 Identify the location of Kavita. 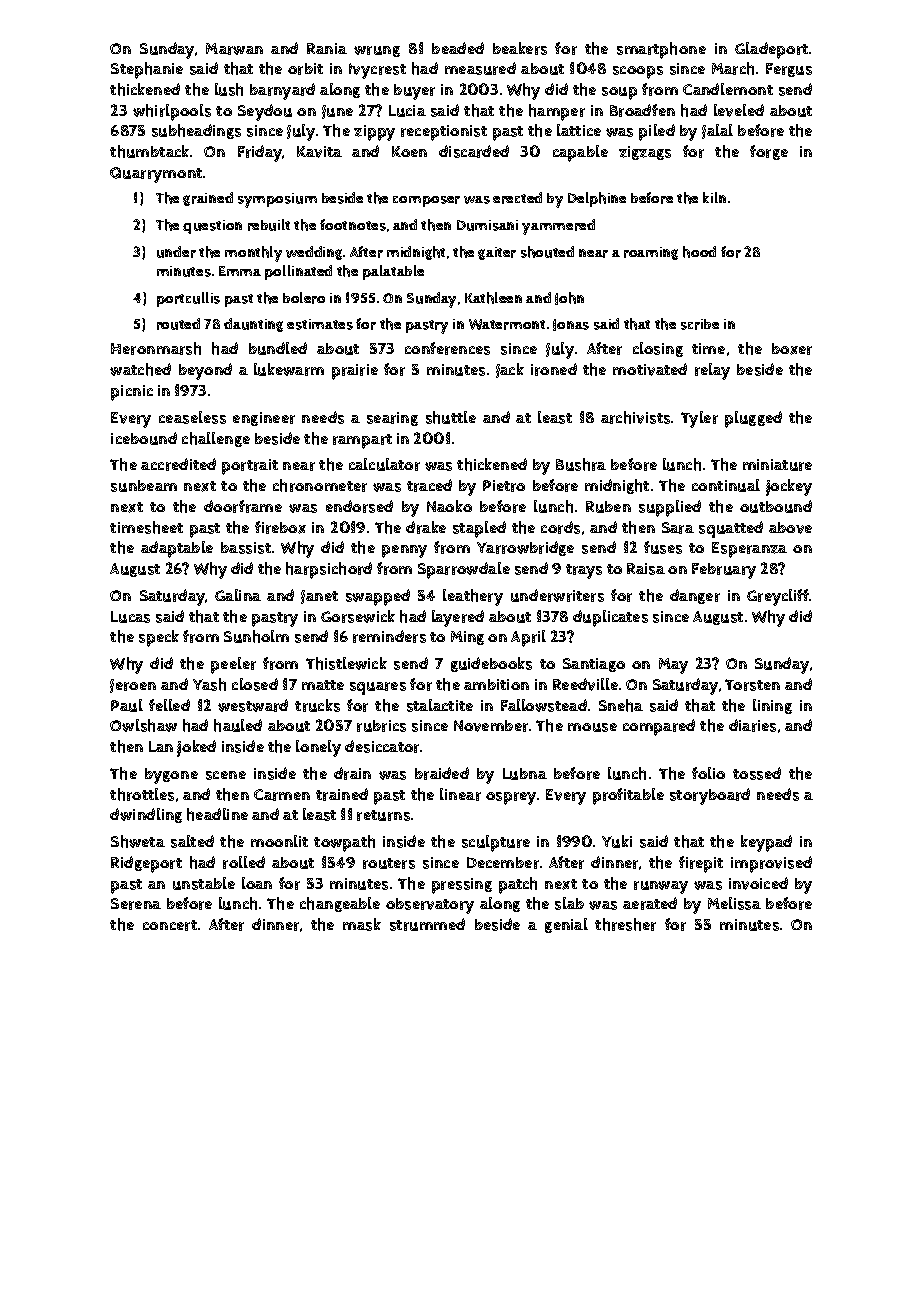
(319, 152).
